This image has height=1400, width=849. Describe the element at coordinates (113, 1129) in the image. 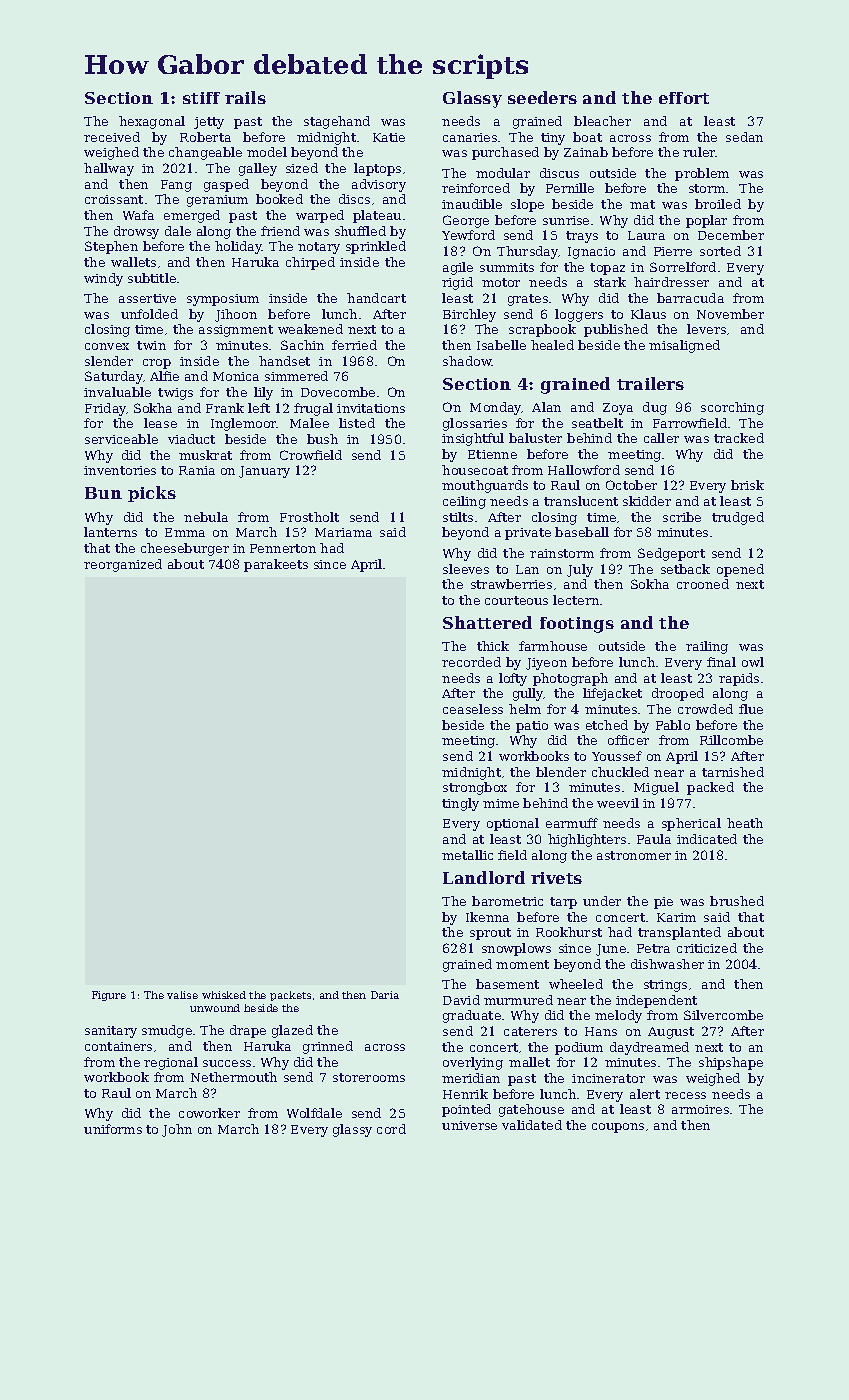

I see `uniforms` at that location.
